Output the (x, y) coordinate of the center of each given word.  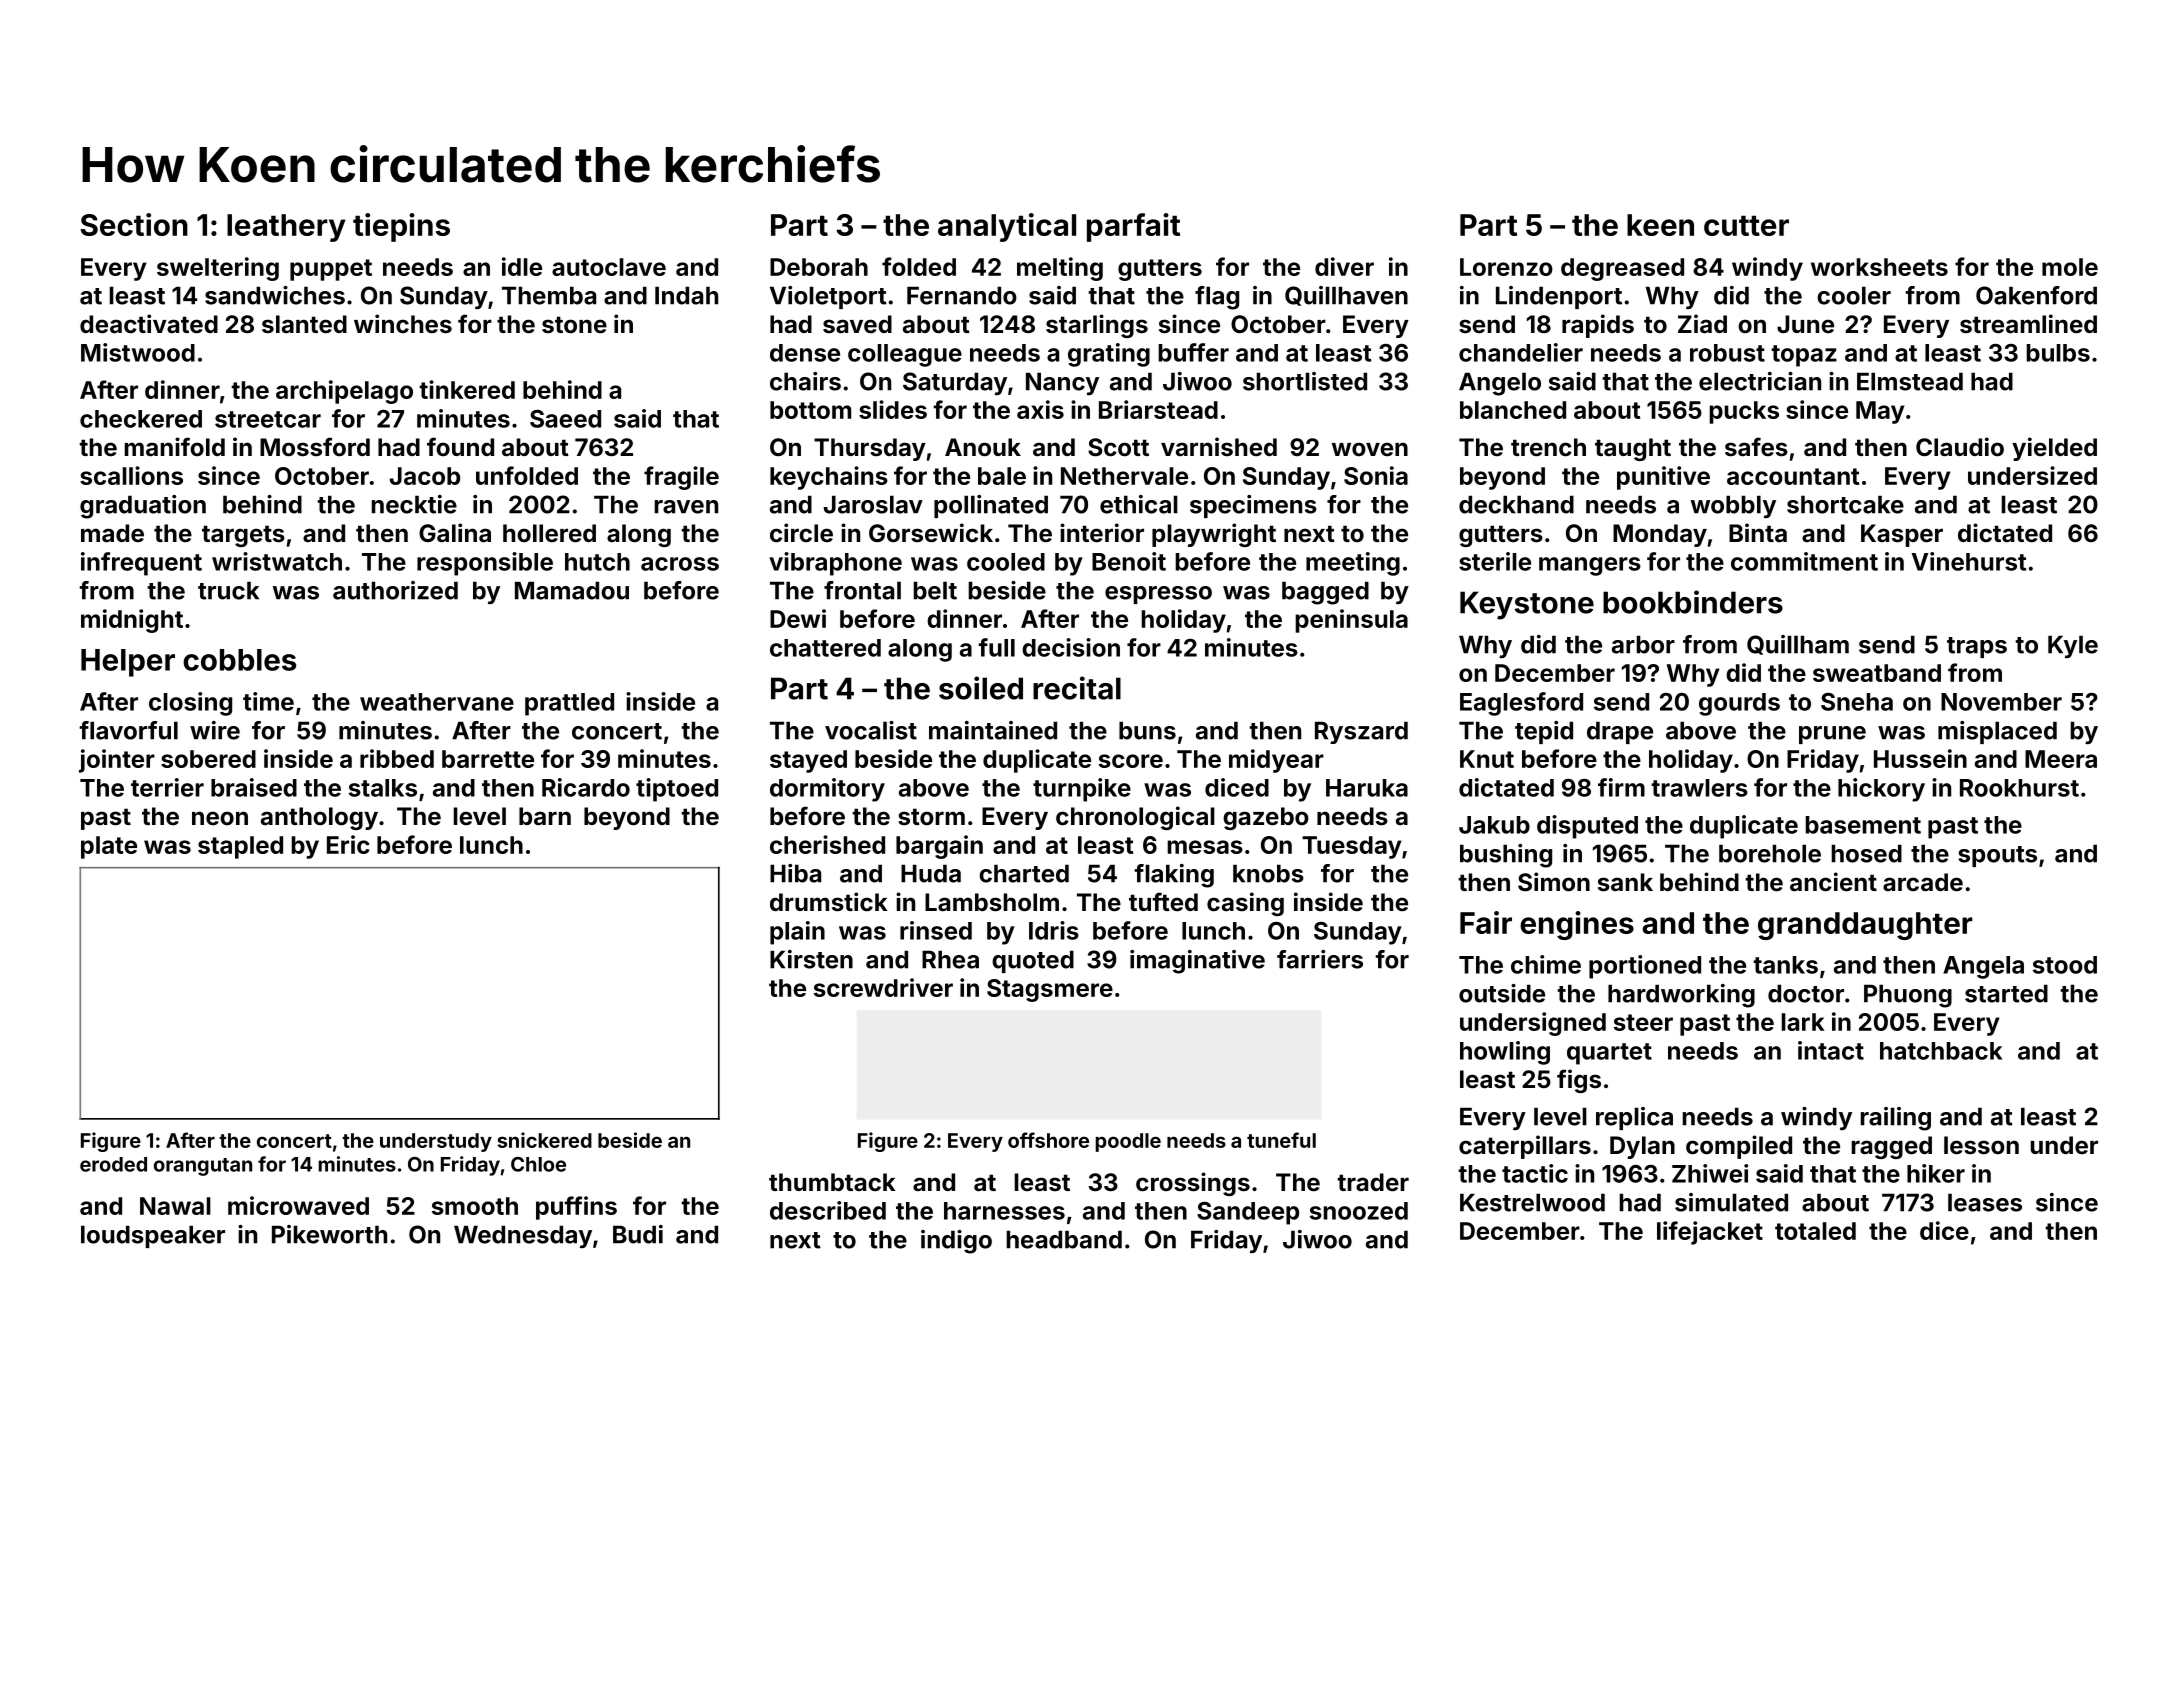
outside (1502, 993)
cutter (1746, 225)
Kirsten (811, 959)
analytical (1007, 227)
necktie (414, 504)
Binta (1758, 533)
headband (1064, 1239)
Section (134, 224)
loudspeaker (153, 1236)
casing (1245, 904)
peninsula (1351, 621)
